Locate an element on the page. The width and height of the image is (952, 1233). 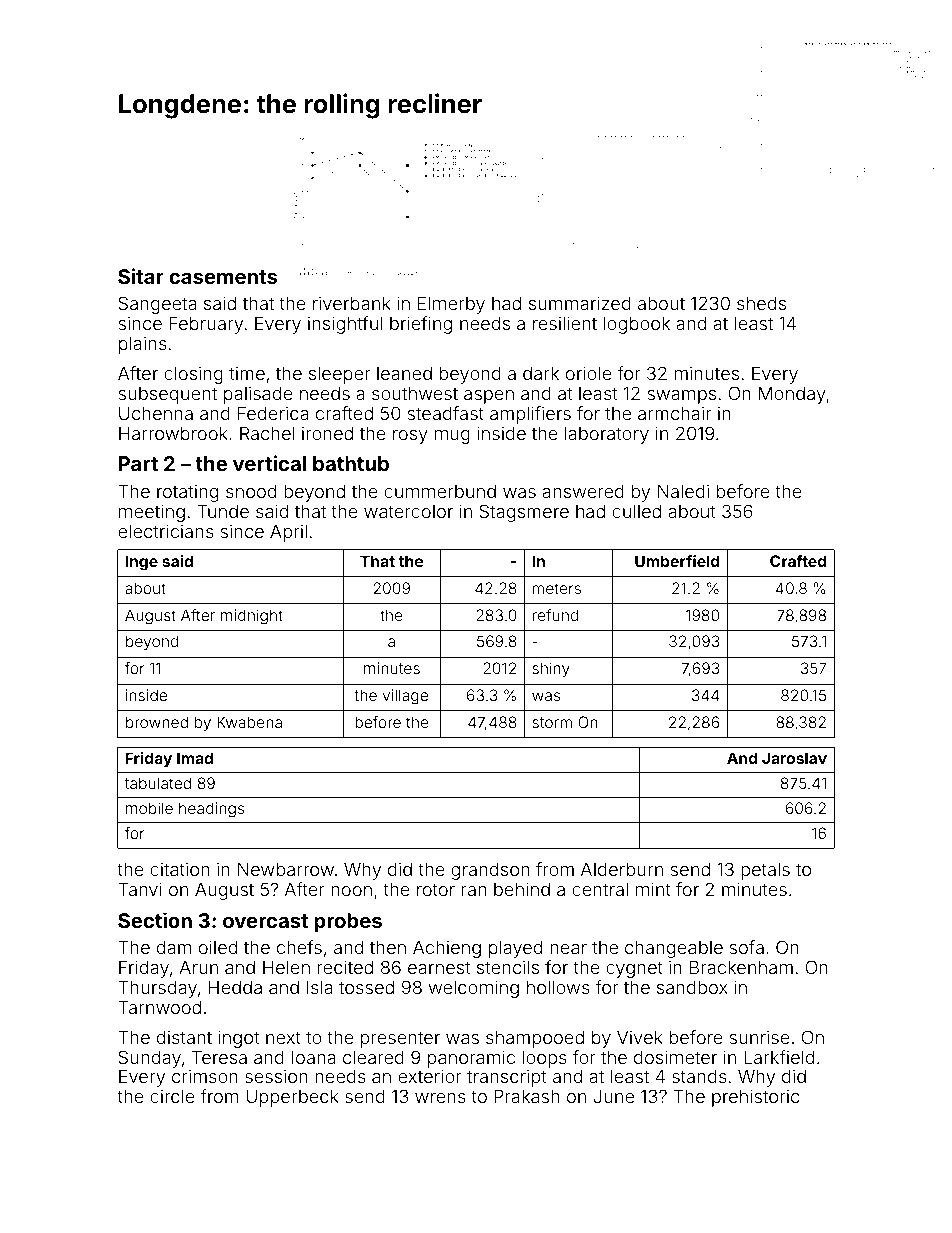
mobile is located at coordinates (149, 808).
